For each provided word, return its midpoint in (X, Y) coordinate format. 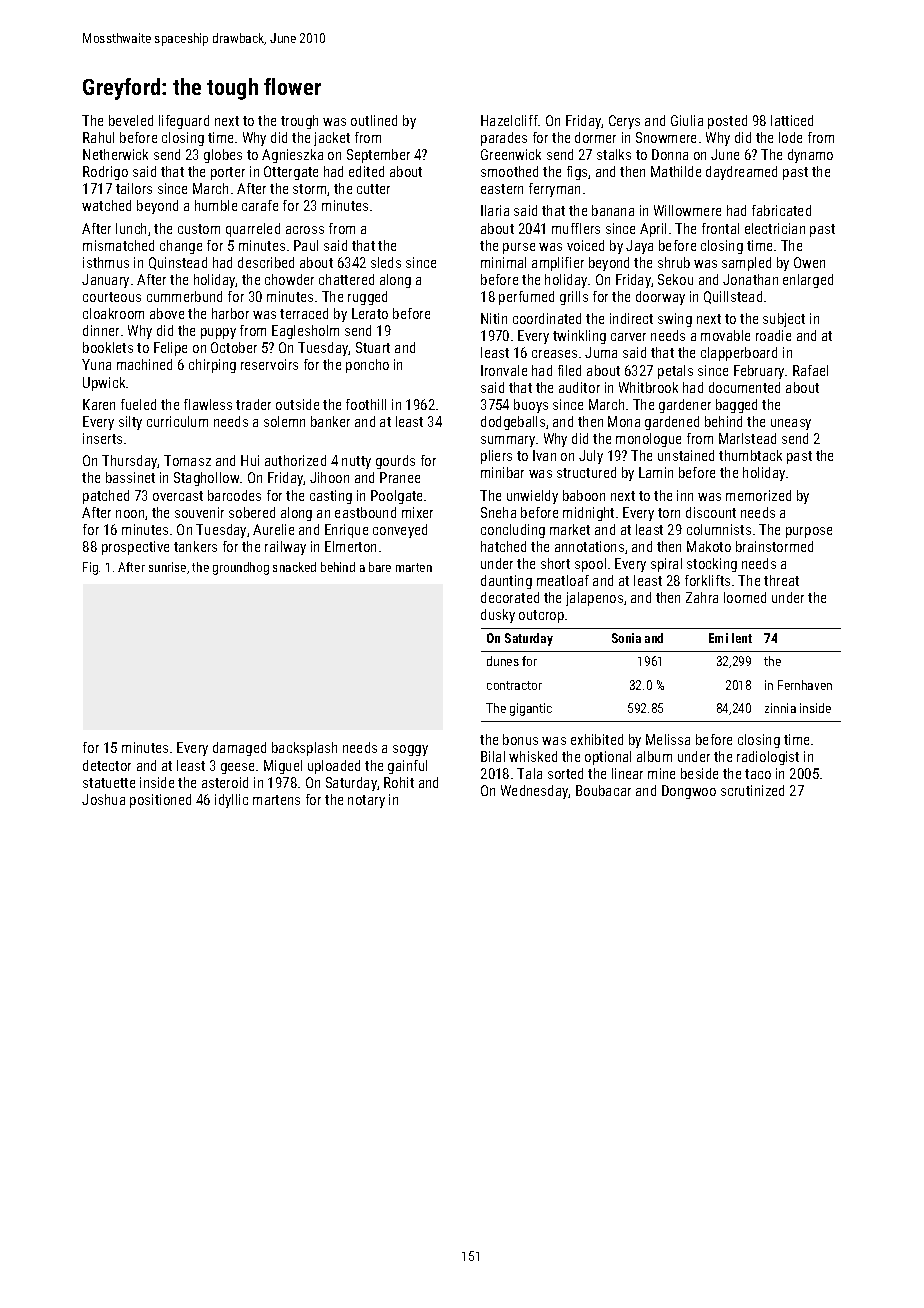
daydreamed (741, 173)
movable (725, 335)
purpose (809, 532)
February (759, 372)
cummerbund (184, 296)
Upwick (104, 384)
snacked (294, 567)
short (555, 563)
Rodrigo (105, 173)
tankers (195, 546)
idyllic (231, 801)
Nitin (494, 318)
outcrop (541, 616)
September (378, 156)
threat (781, 580)
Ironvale (504, 370)
